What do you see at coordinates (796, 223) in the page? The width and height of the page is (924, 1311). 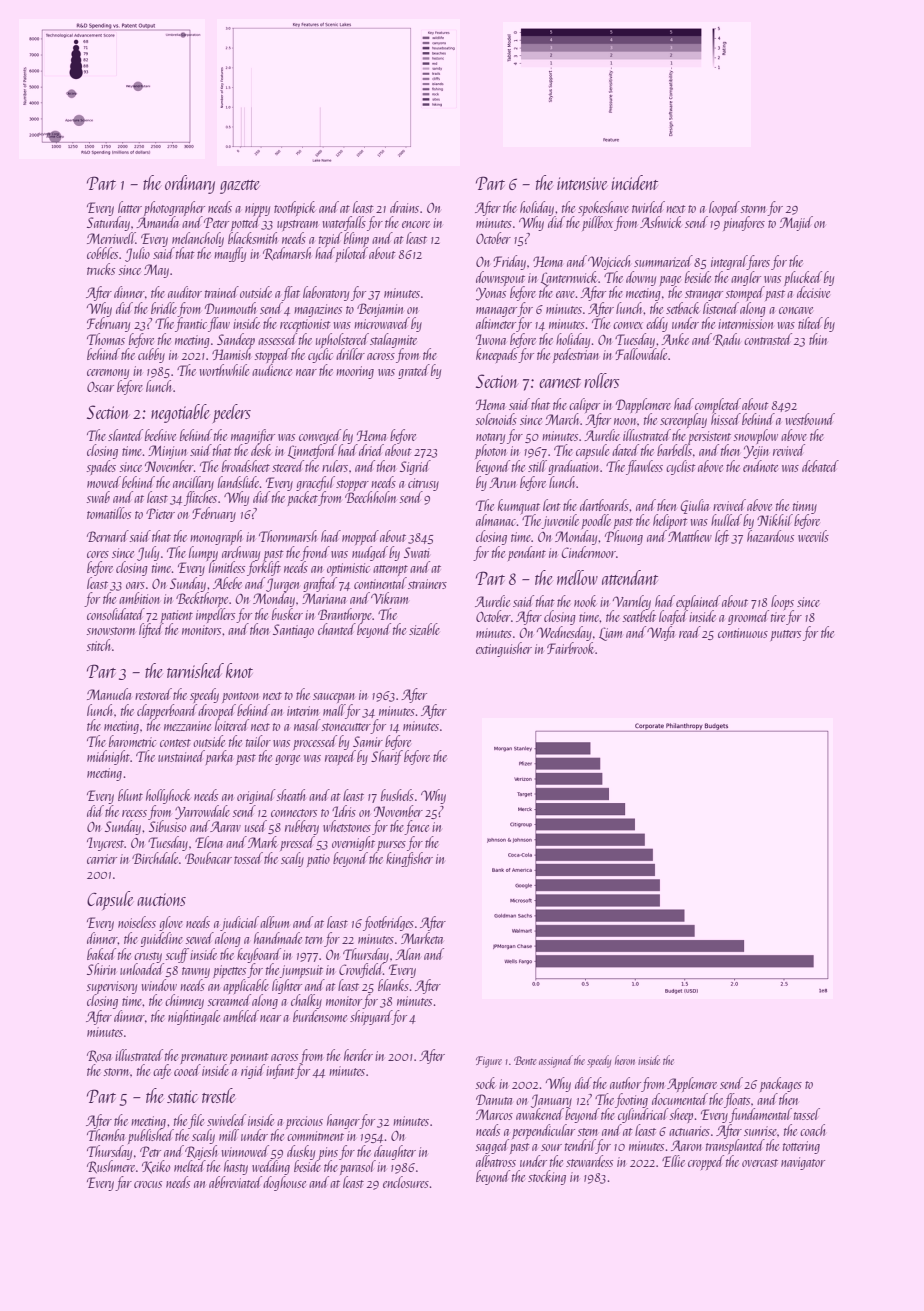 I see `Majid` at bounding box center [796, 223].
